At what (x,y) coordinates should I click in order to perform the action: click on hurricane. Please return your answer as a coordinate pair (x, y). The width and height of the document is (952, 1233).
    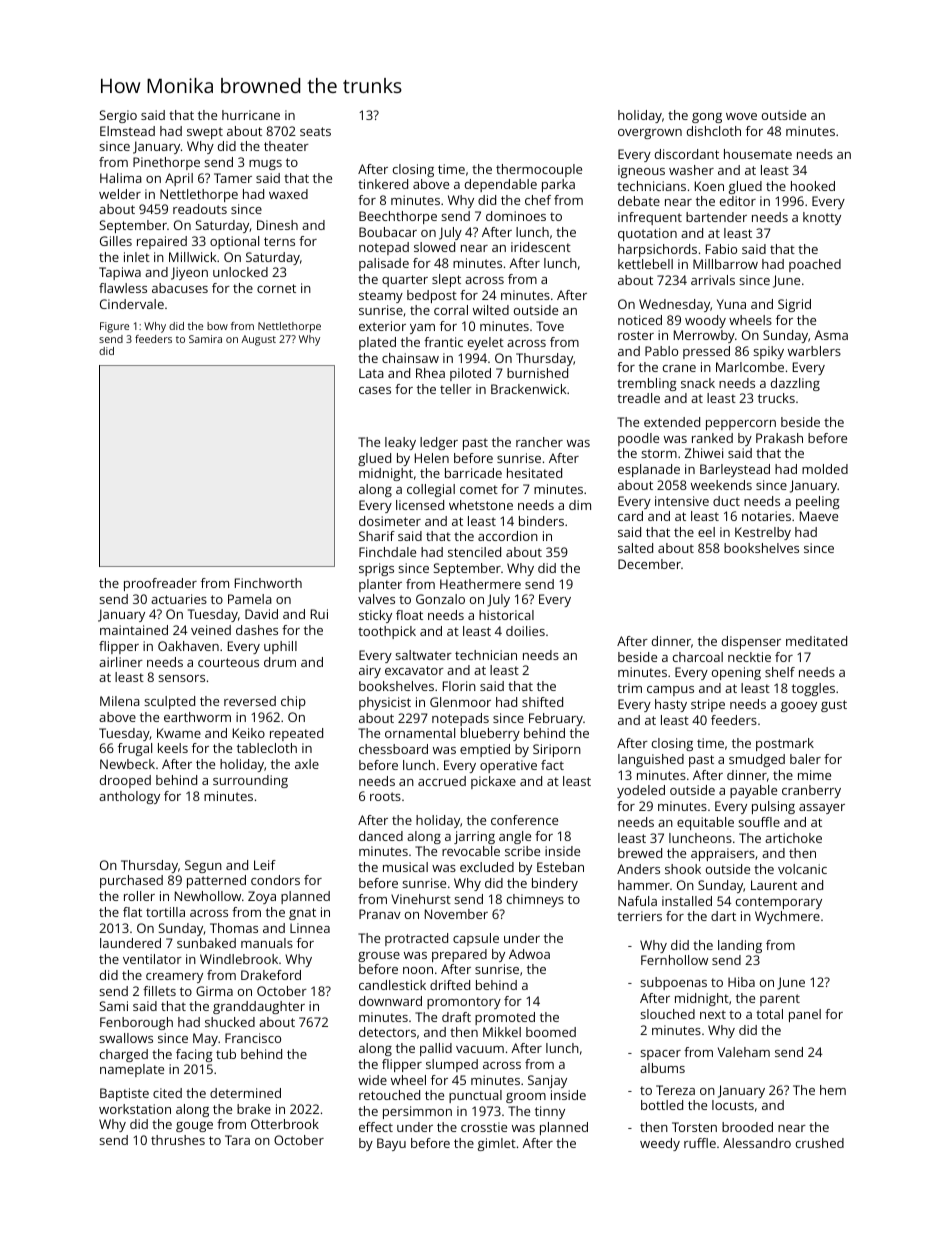
    Looking at the image, I should click on (251, 115).
